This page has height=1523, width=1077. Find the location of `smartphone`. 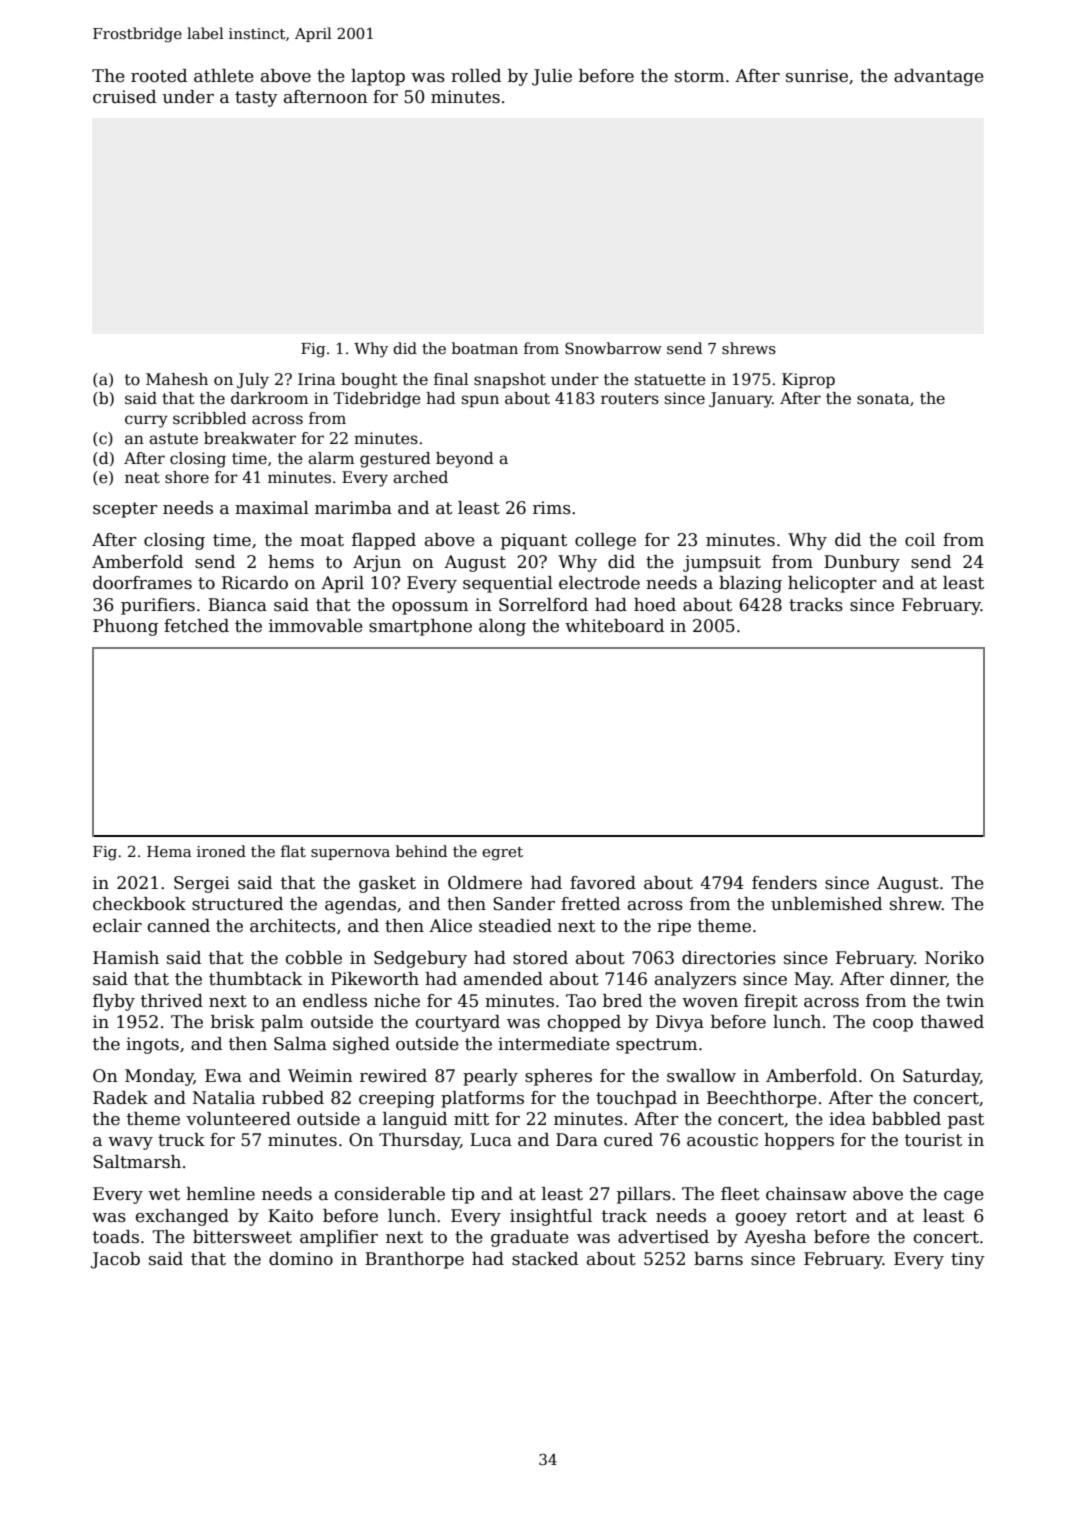

smartphone is located at coordinates (420, 627).
